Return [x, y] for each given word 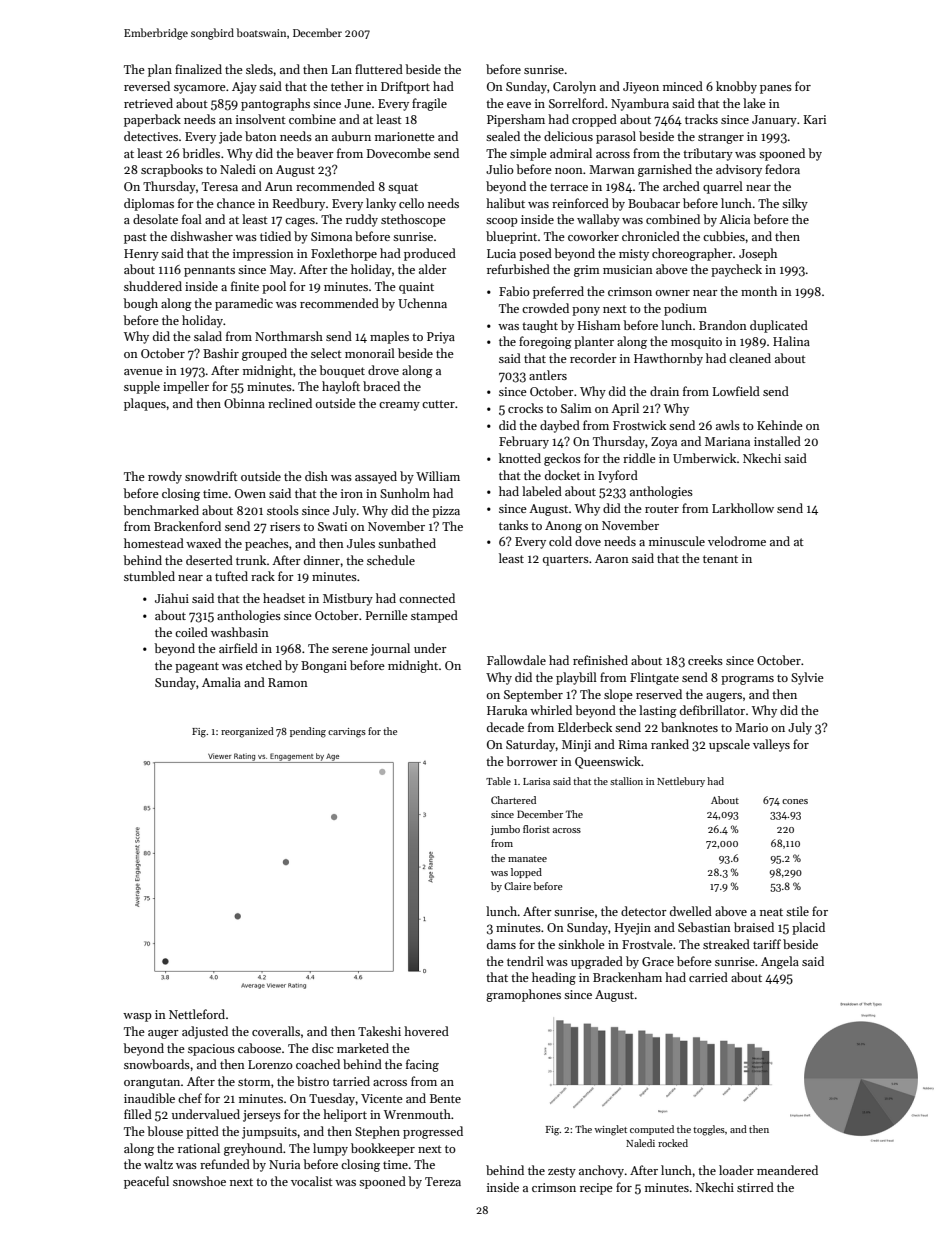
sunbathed [407, 543]
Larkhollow [743, 508]
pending [308, 732]
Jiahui [172, 598]
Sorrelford [576, 103]
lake [754, 103]
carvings [347, 733]
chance [236, 203]
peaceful [146, 1182]
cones [795, 801]
